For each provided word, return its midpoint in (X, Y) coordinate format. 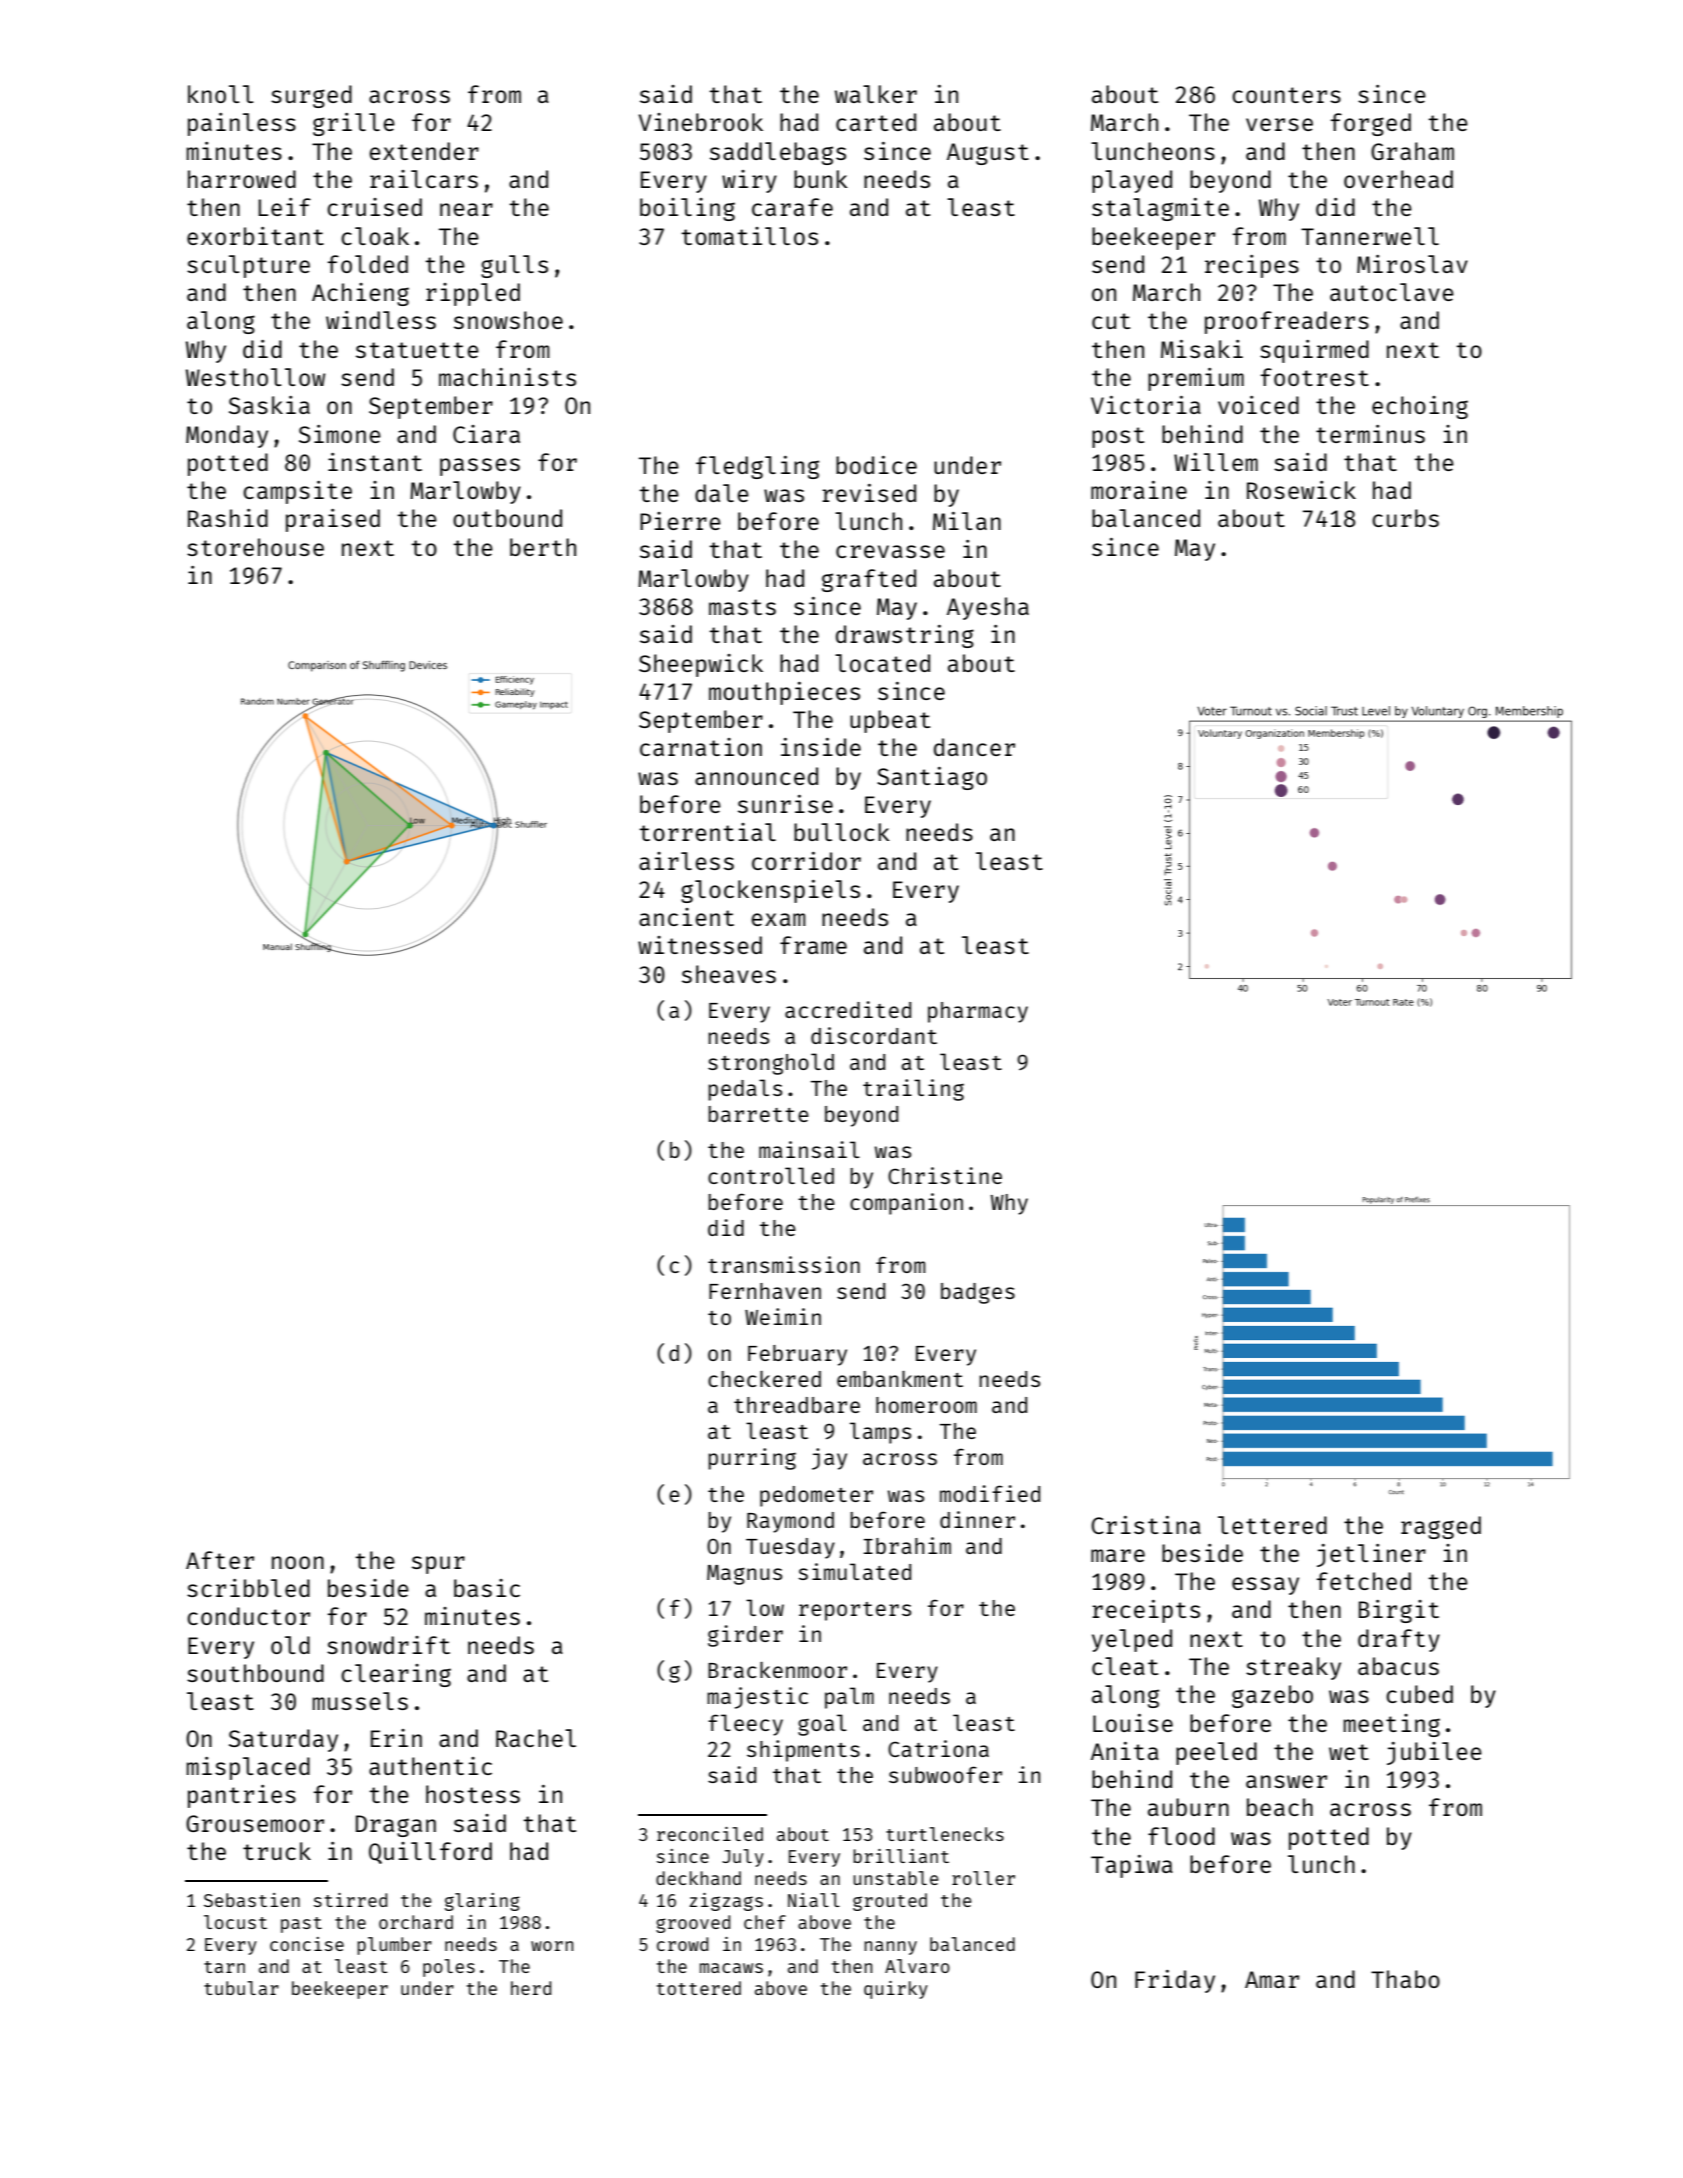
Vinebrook (701, 122)
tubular (241, 1988)
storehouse (255, 547)
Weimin (783, 1316)
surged (311, 96)
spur (438, 1565)
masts (742, 607)
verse (1279, 124)
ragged (1441, 1527)
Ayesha (988, 608)
